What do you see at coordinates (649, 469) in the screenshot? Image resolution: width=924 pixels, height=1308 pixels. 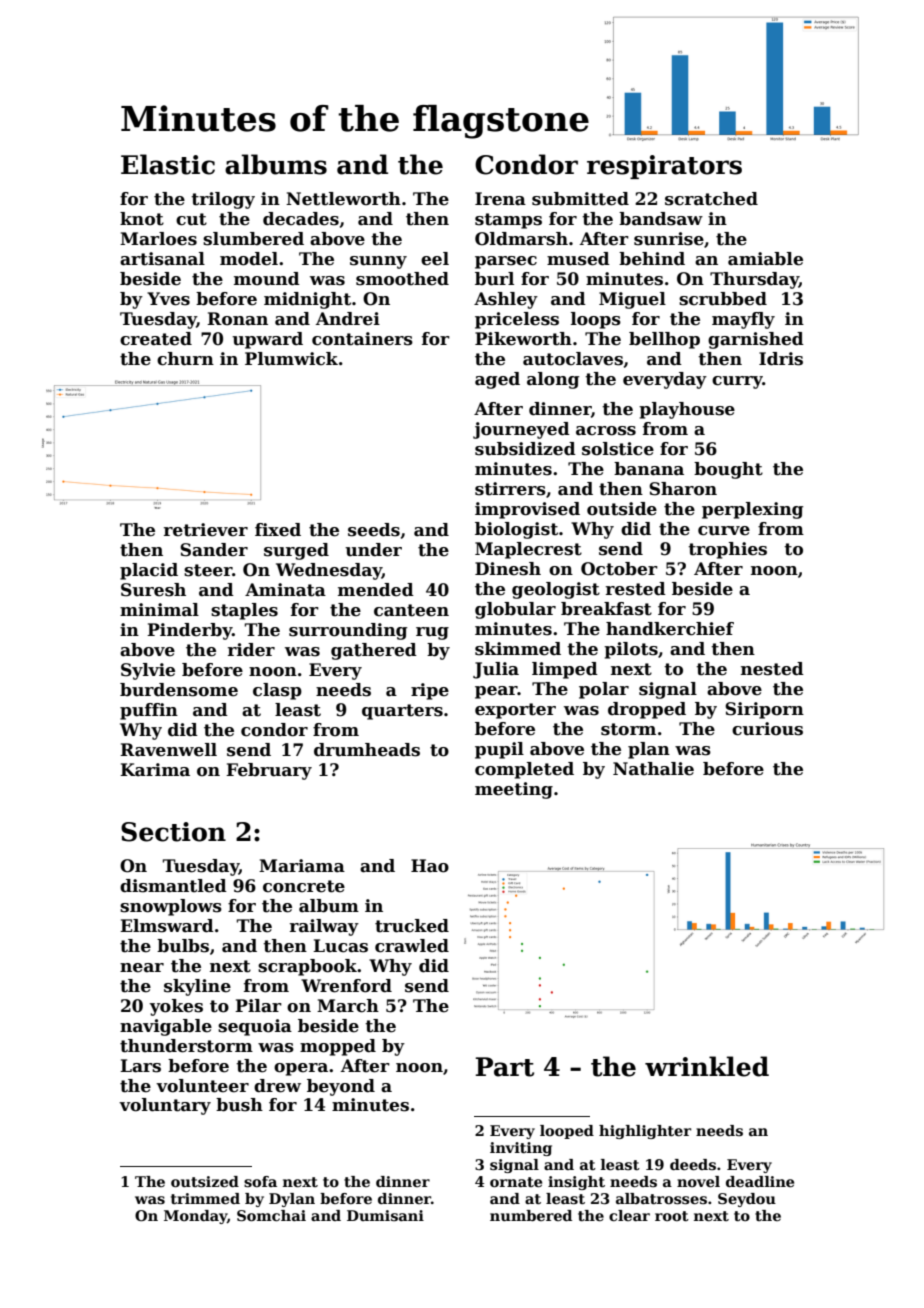 I see `banana` at bounding box center [649, 469].
